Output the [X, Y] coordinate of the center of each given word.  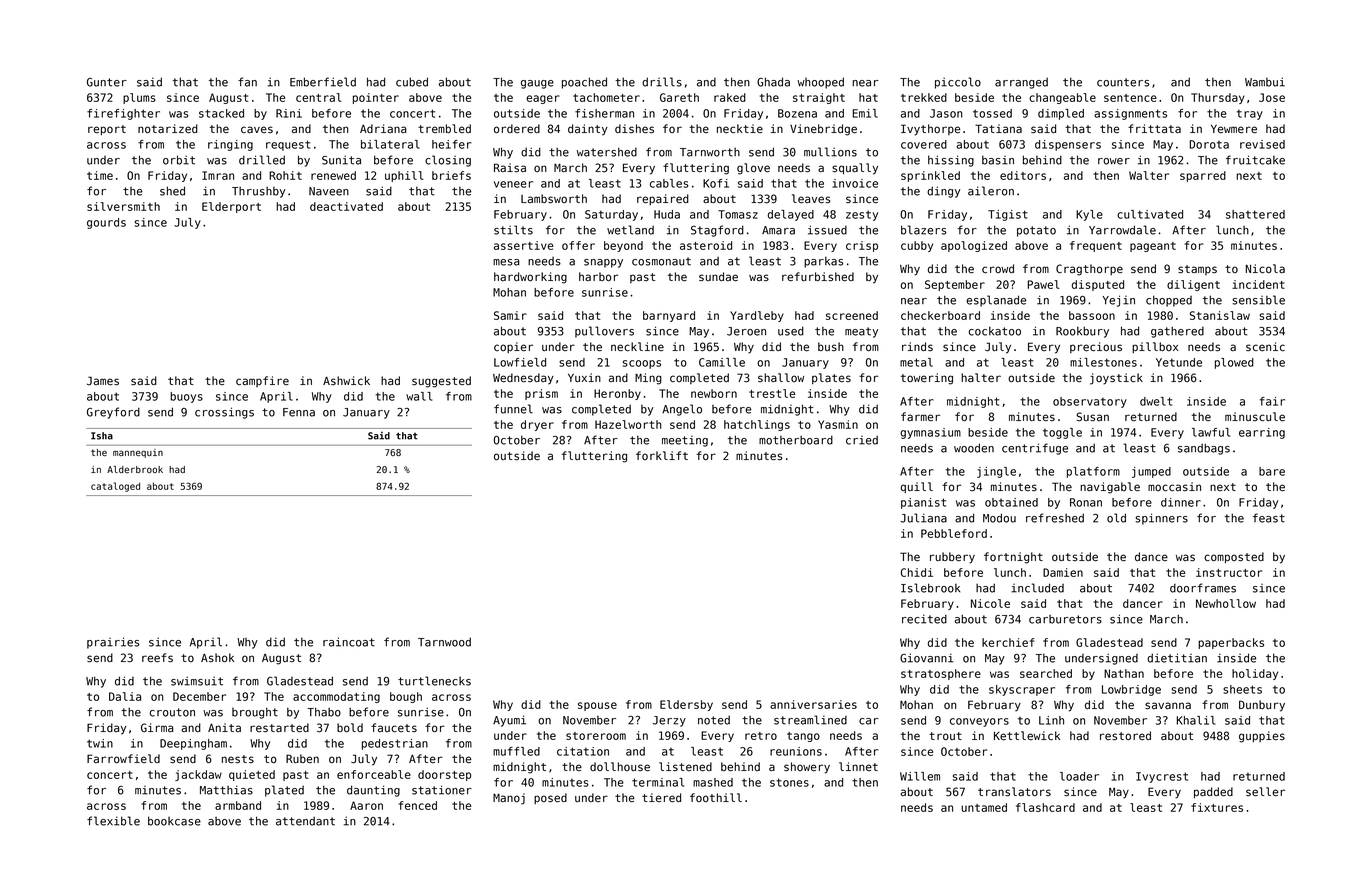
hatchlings [757, 425]
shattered [1255, 214]
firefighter [123, 114]
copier [513, 347]
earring [1262, 433]
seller [1265, 792]
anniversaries [813, 704]
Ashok [217, 658]
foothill [716, 798]
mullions [830, 152]
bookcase [174, 821]
